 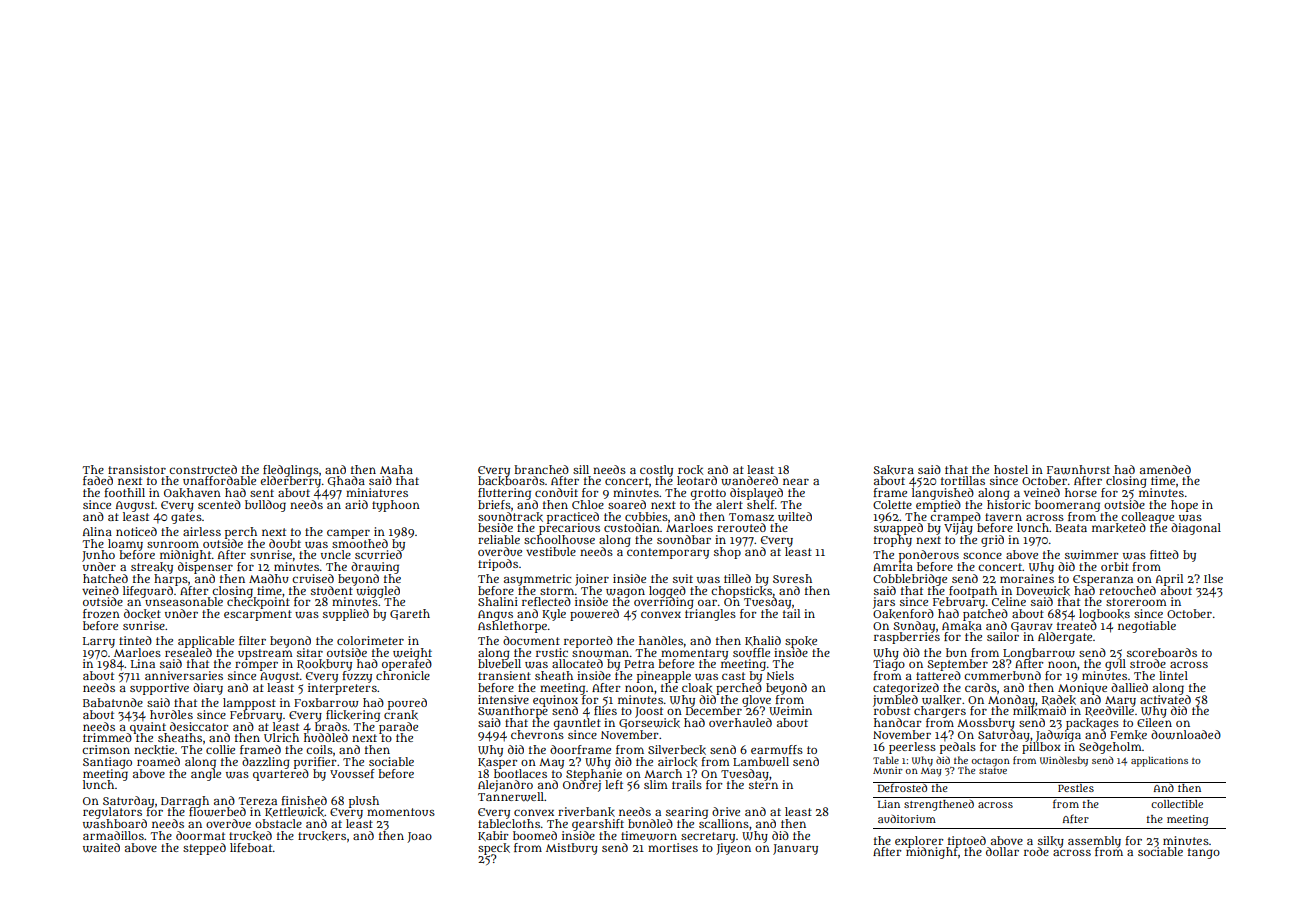 I want to click on rock, so click(x=690, y=470).
